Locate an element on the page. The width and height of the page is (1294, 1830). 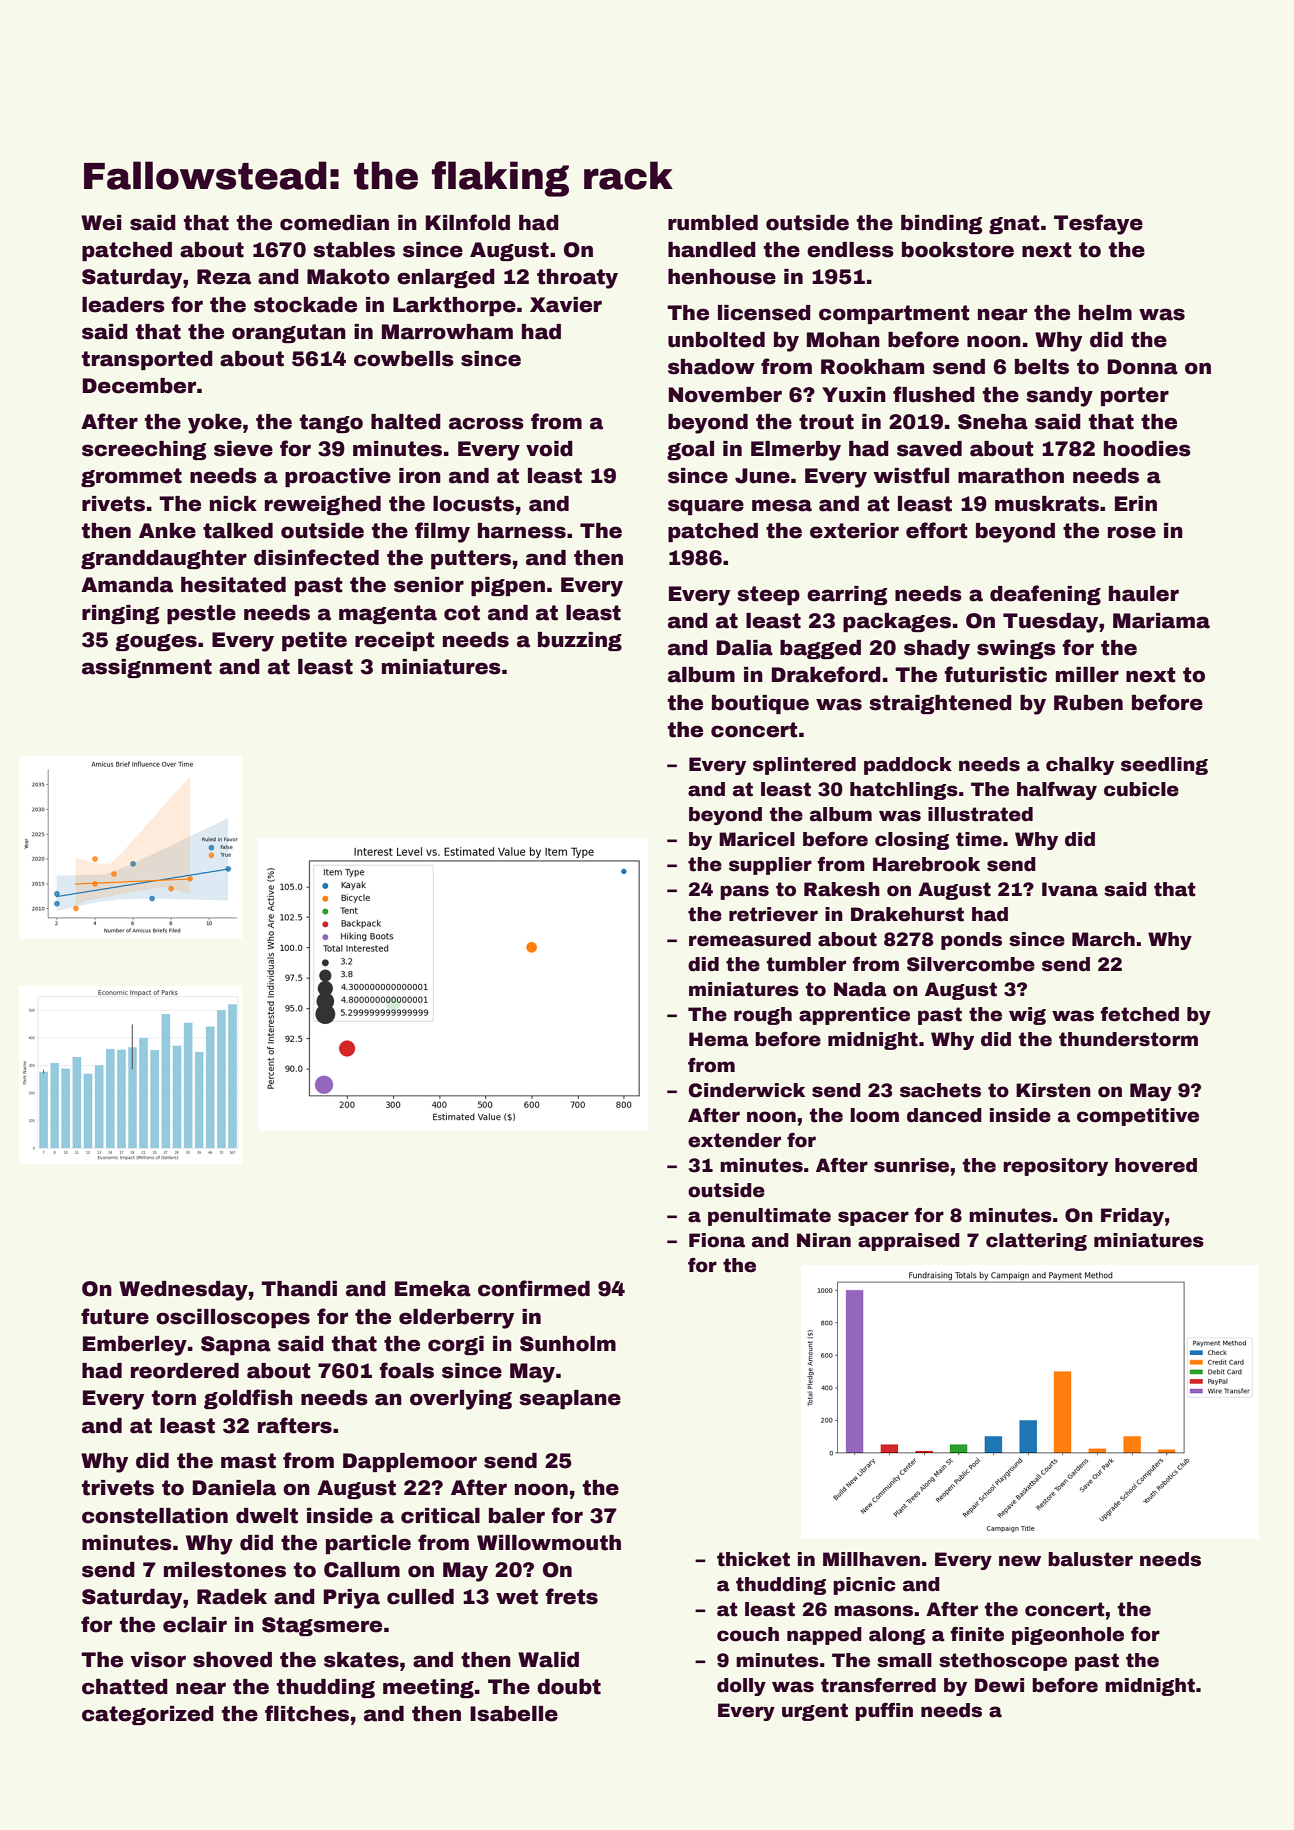
pestle is located at coordinates (201, 614).
